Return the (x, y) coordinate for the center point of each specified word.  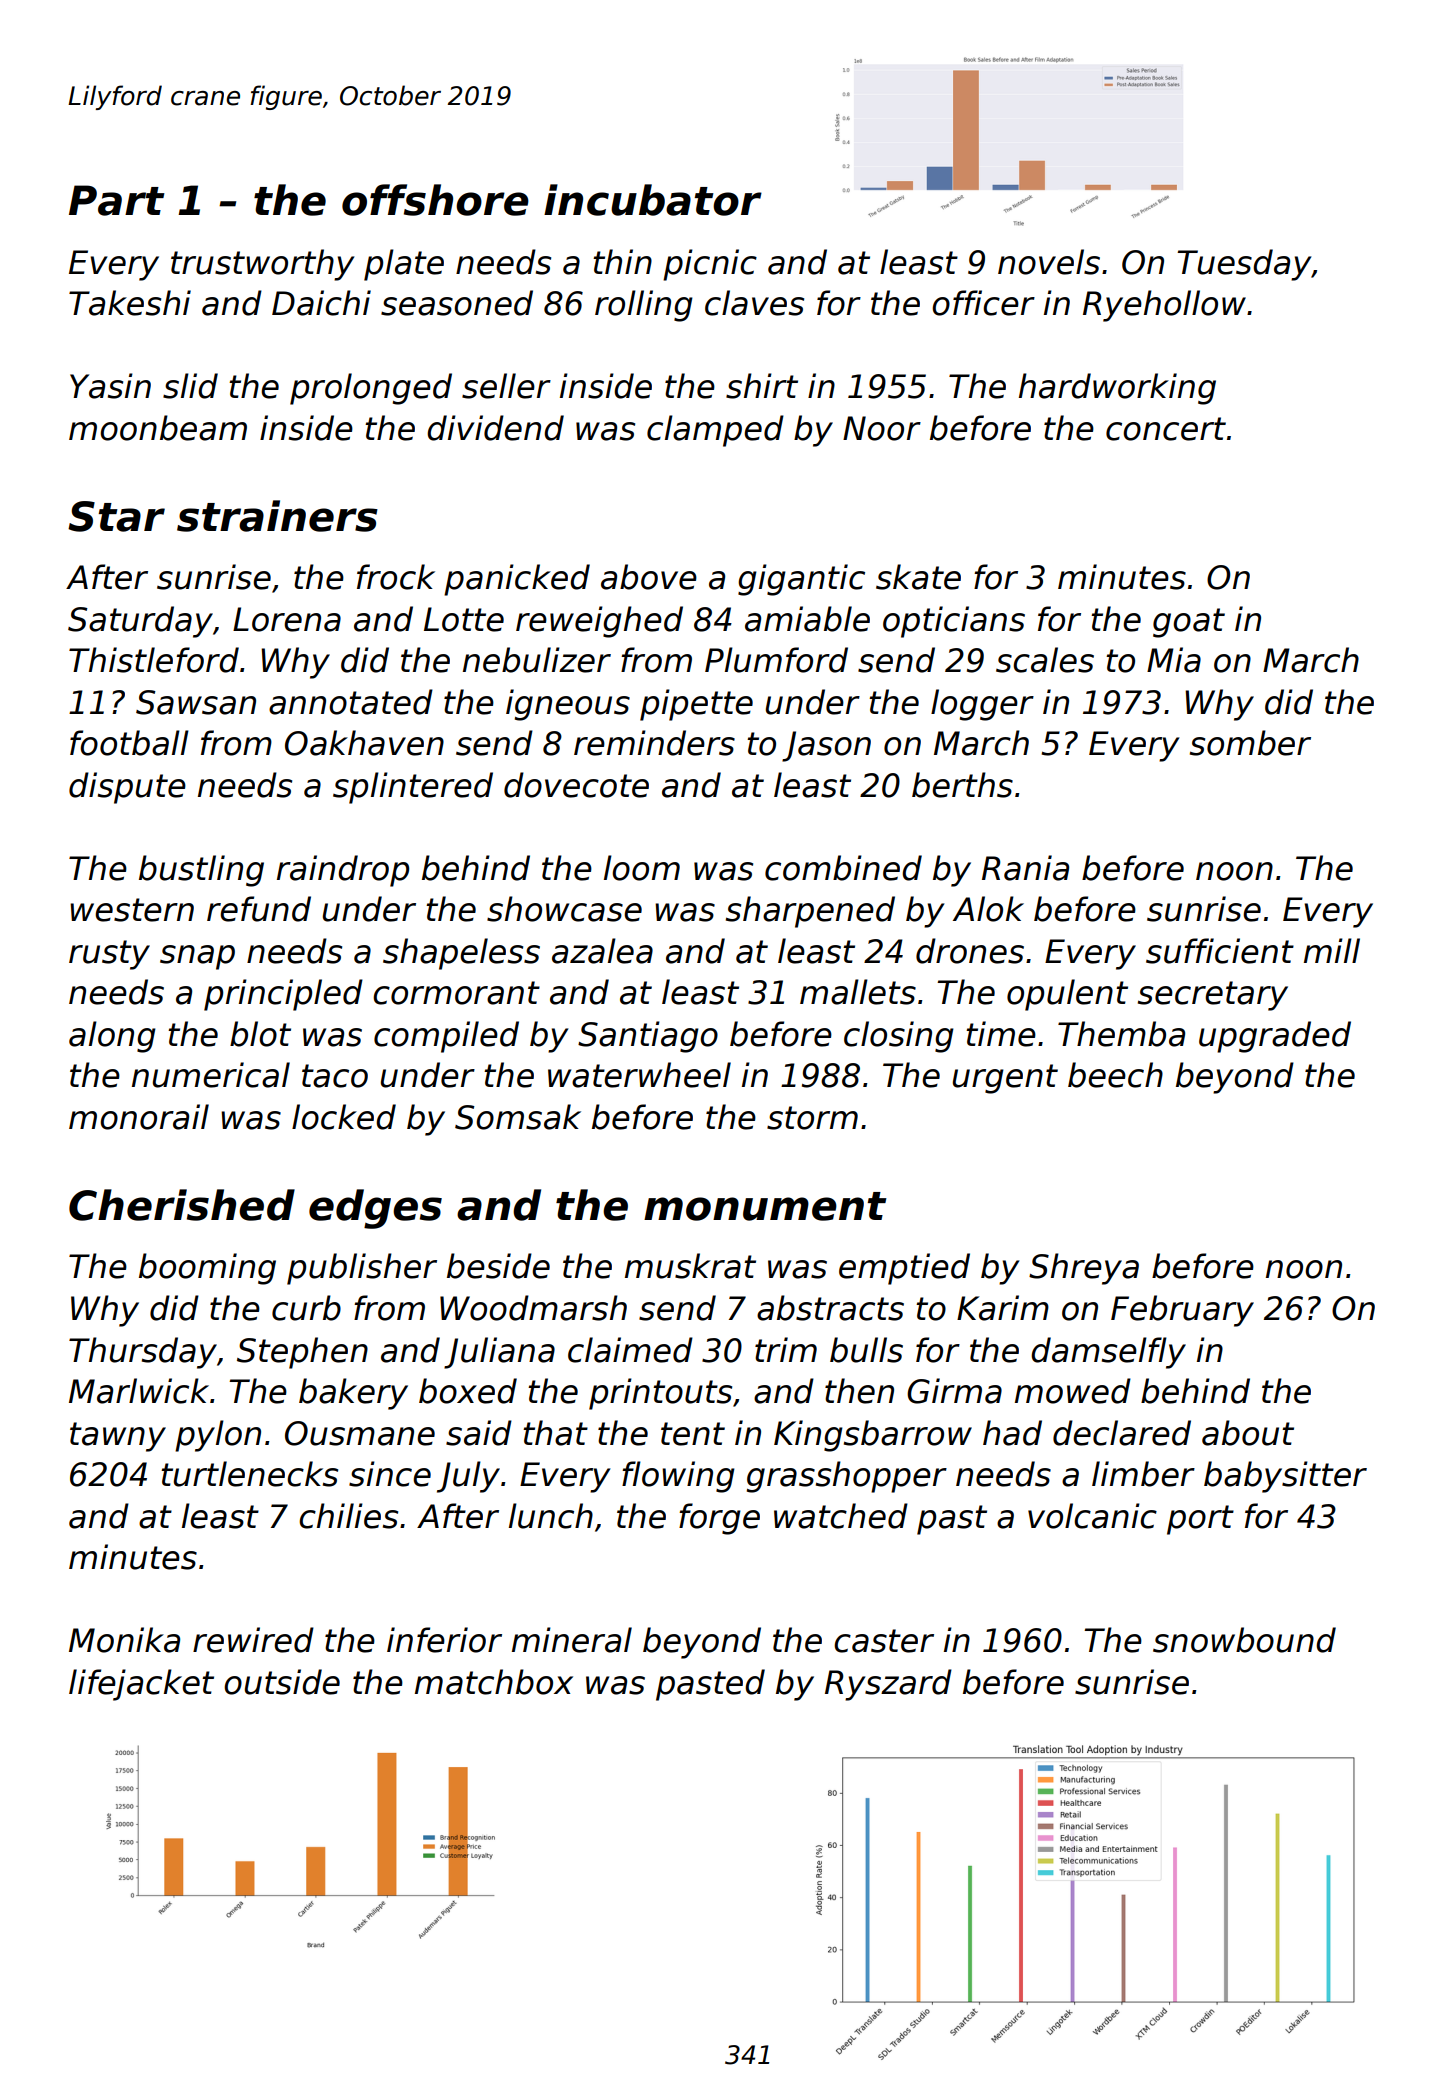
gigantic (801, 580)
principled (283, 995)
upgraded (1275, 1037)
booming (207, 1269)
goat (1189, 623)
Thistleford (154, 660)
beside (498, 1266)
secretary (1213, 996)
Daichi (321, 303)
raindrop (343, 871)
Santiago (648, 1037)
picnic (710, 265)
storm (812, 1118)
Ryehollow (1164, 306)
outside (282, 1682)
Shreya (1084, 1269)
